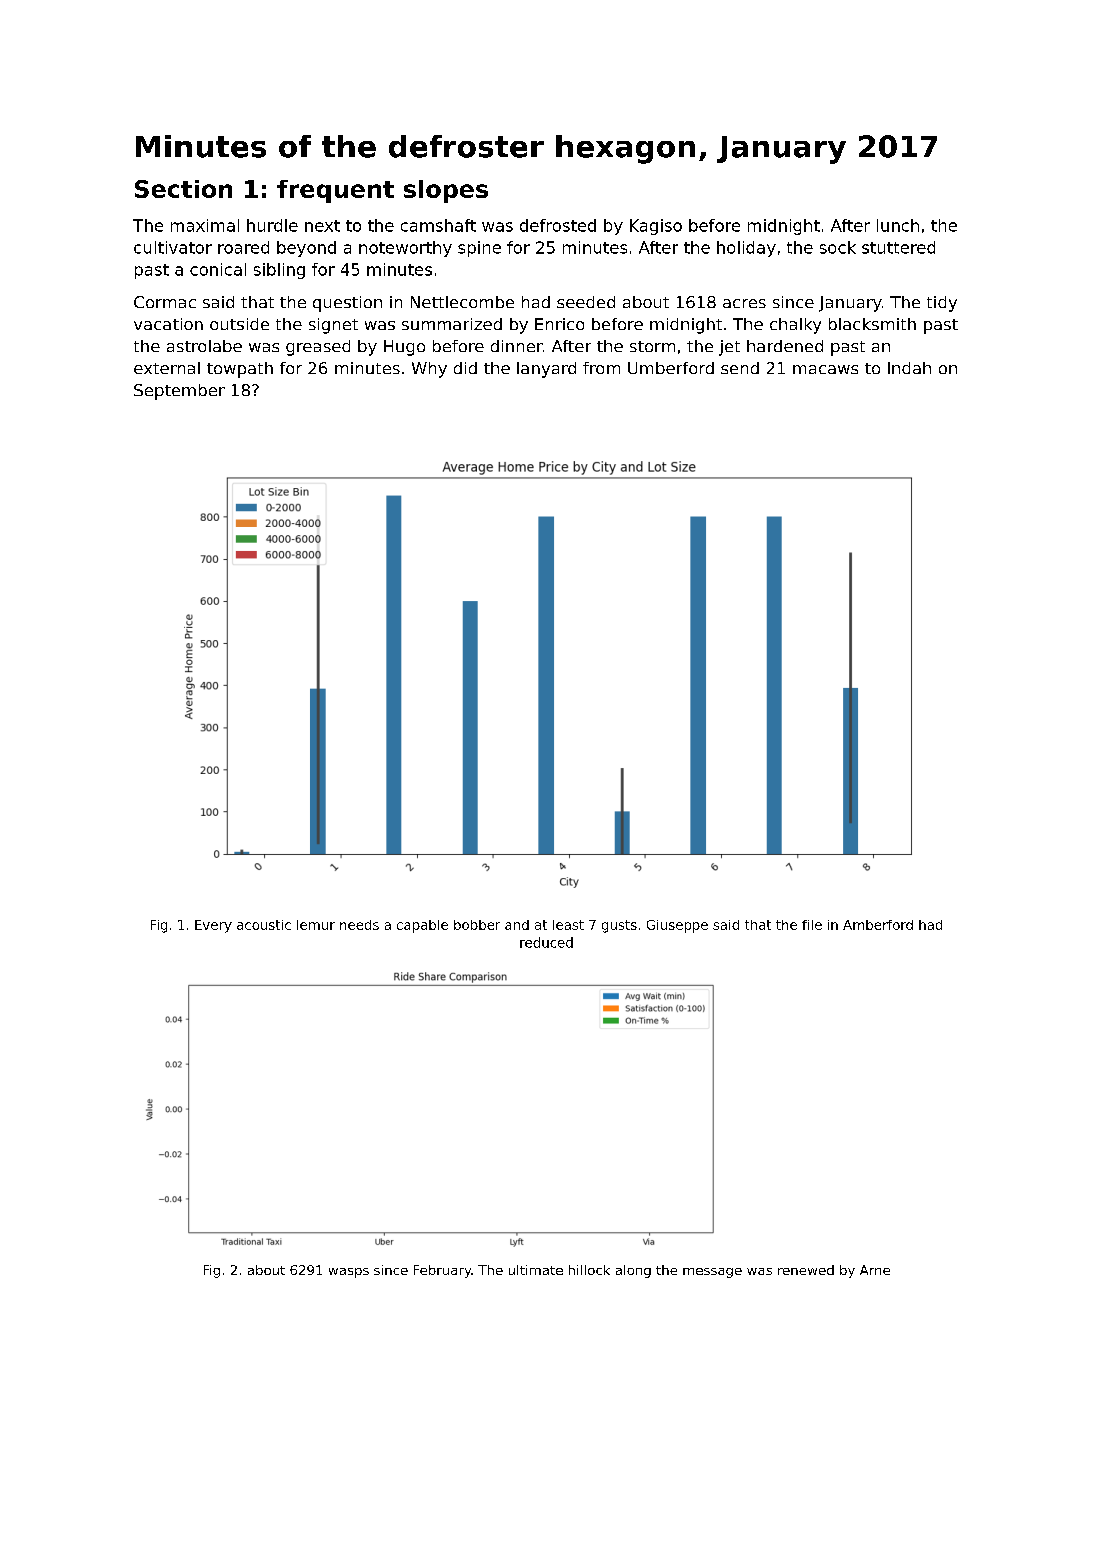 The width and height of the screenshot is (1093, 1545). Describe the element at coordinates (349, 1273) in the screenshot. I see `wasps` at that location.
